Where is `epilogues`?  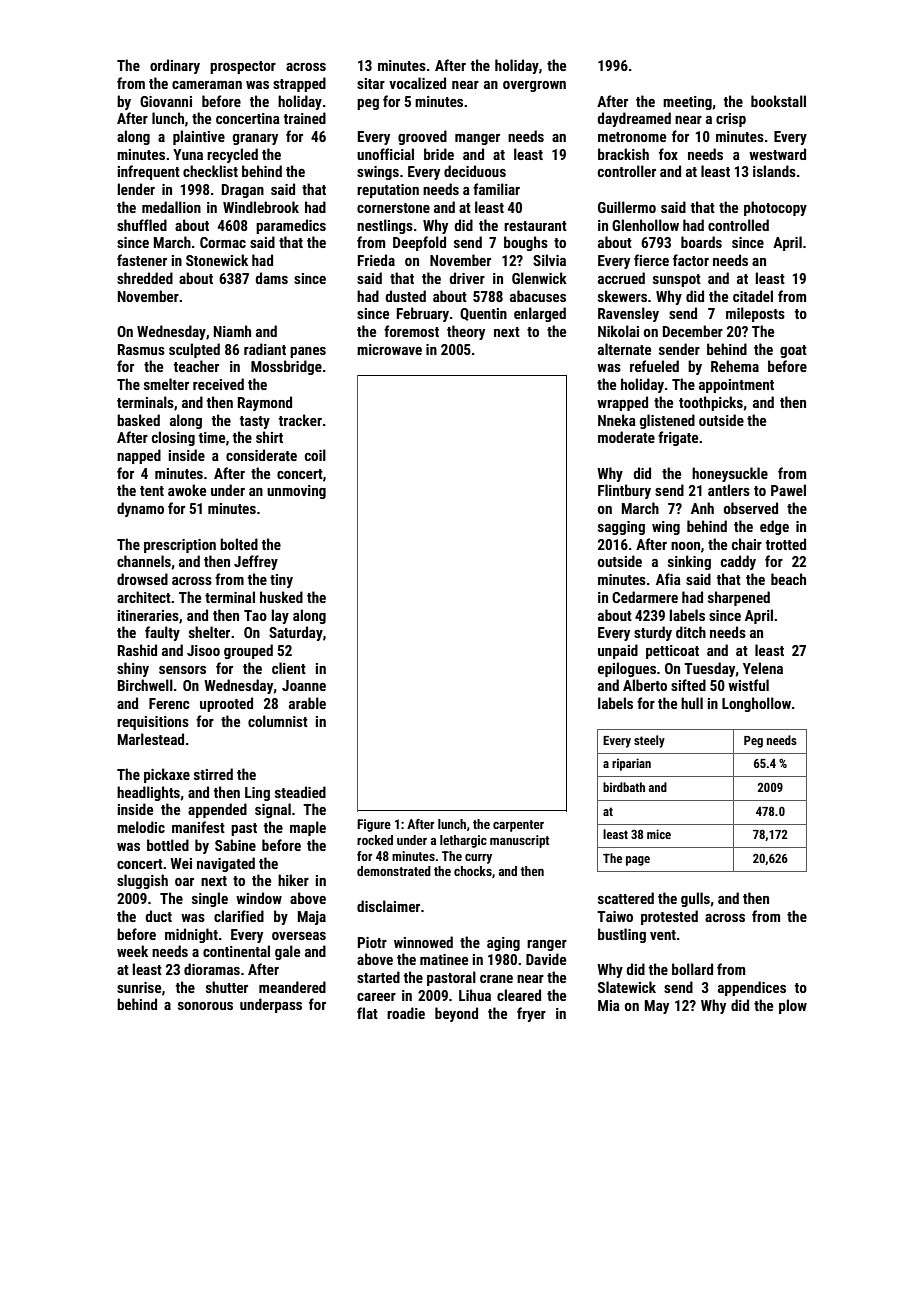 epilogues is located at coordinates (627, 669).
